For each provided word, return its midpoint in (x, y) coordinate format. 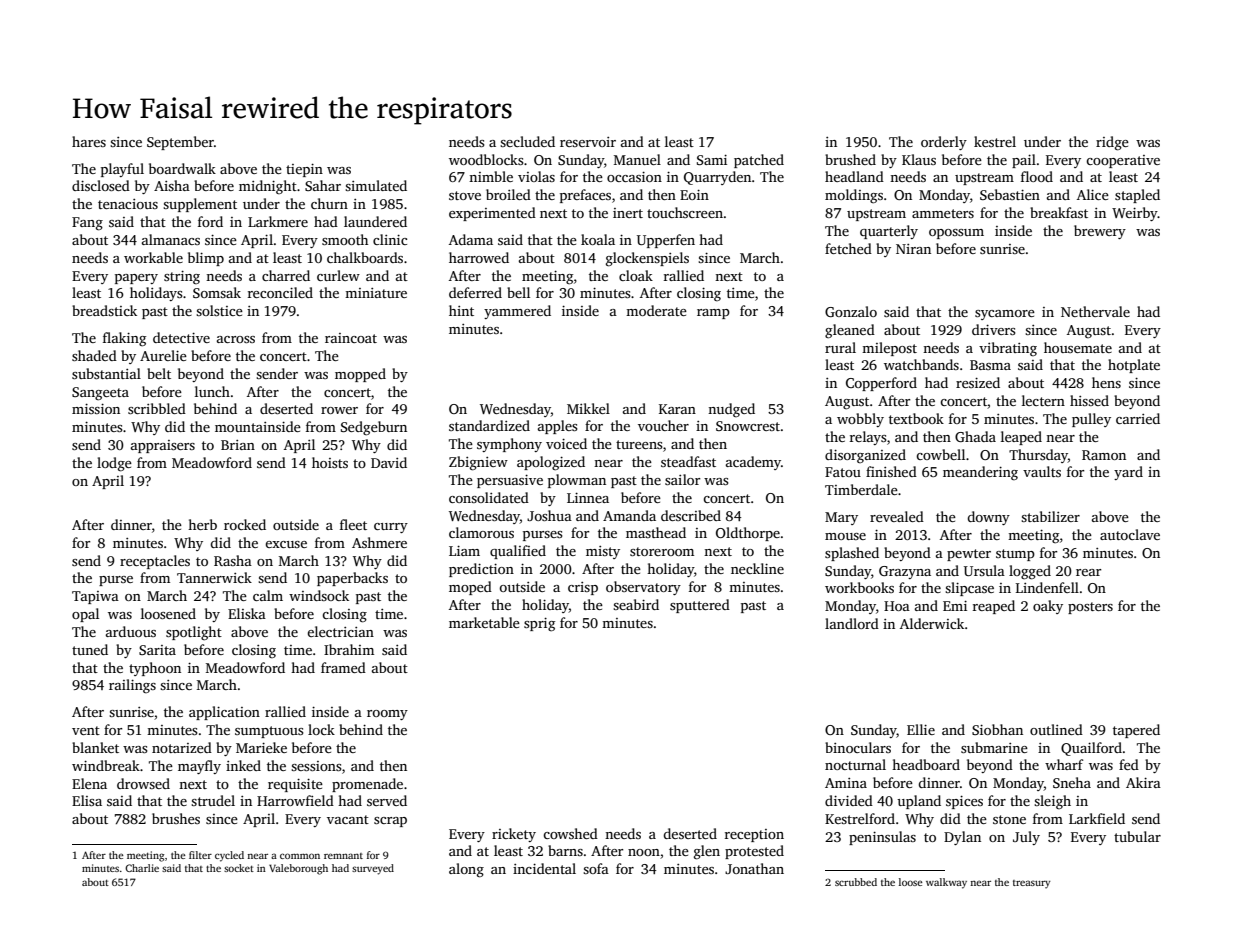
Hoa (897, 606)
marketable (484, 622)
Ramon (1104, 455)
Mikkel (588, 408)
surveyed (373, 869)
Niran (913, 249)
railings (132, 686)
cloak (636, 275)
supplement (200, 205)
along (466, 870)
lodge (114, 464)
